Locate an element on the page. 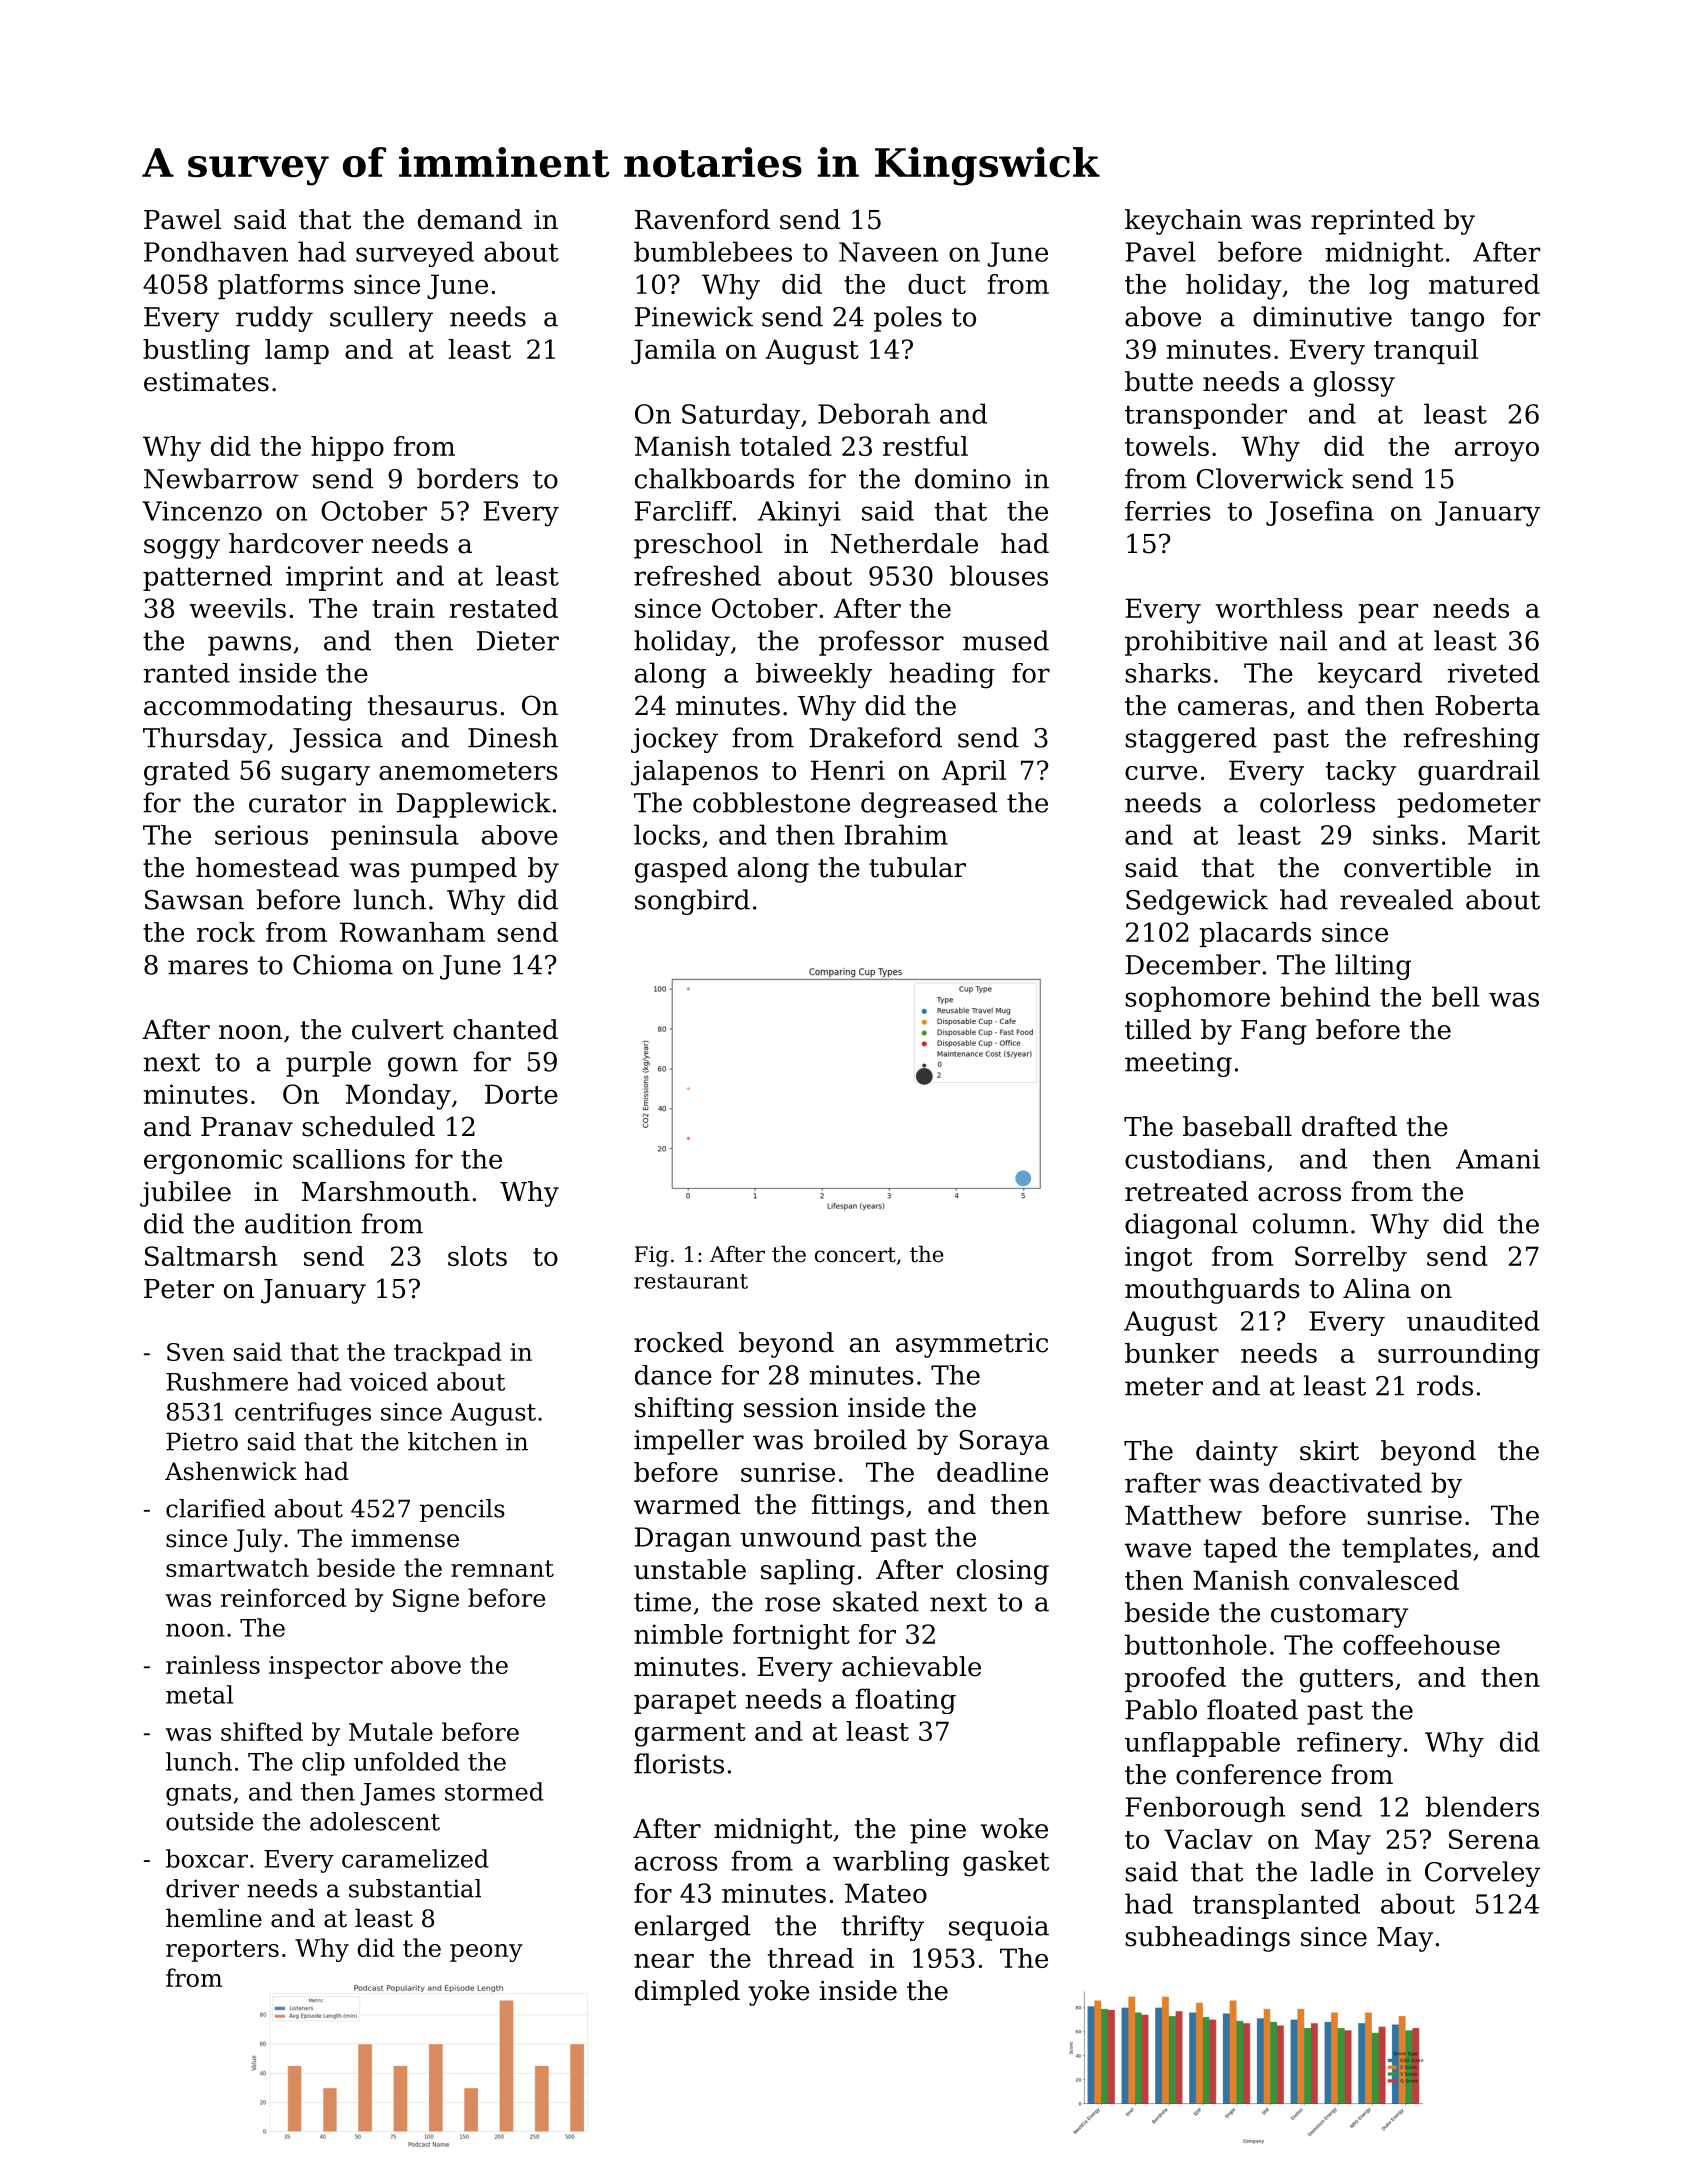 The image size is (1683, 2178). refreshed is located at coordinates (697, 575).
